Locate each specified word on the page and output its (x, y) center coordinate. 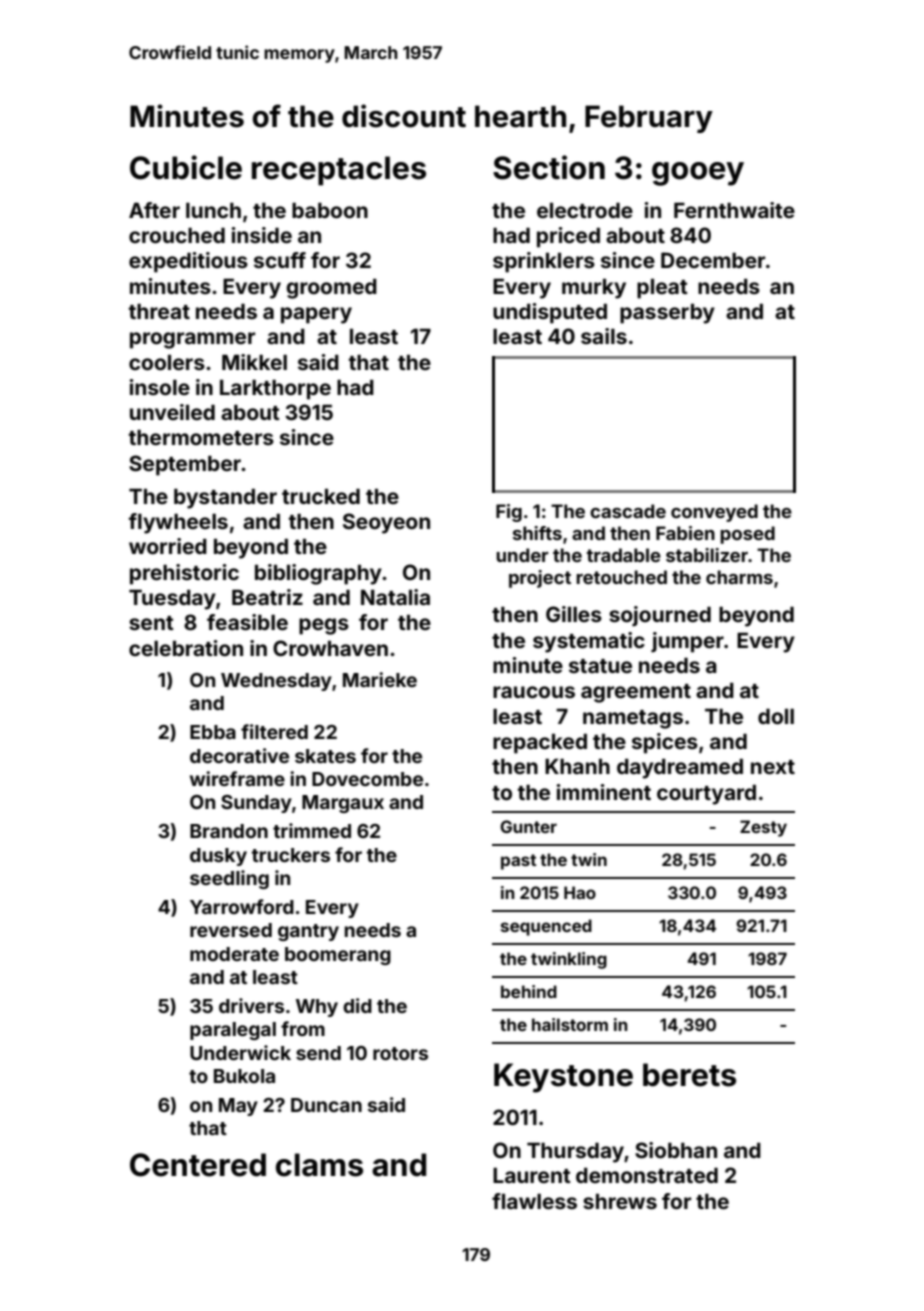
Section (549, 167)
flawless (534, 1201)
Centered (198, 1165)
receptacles (339, 171)
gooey (698, 174)
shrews (620, 1201)
